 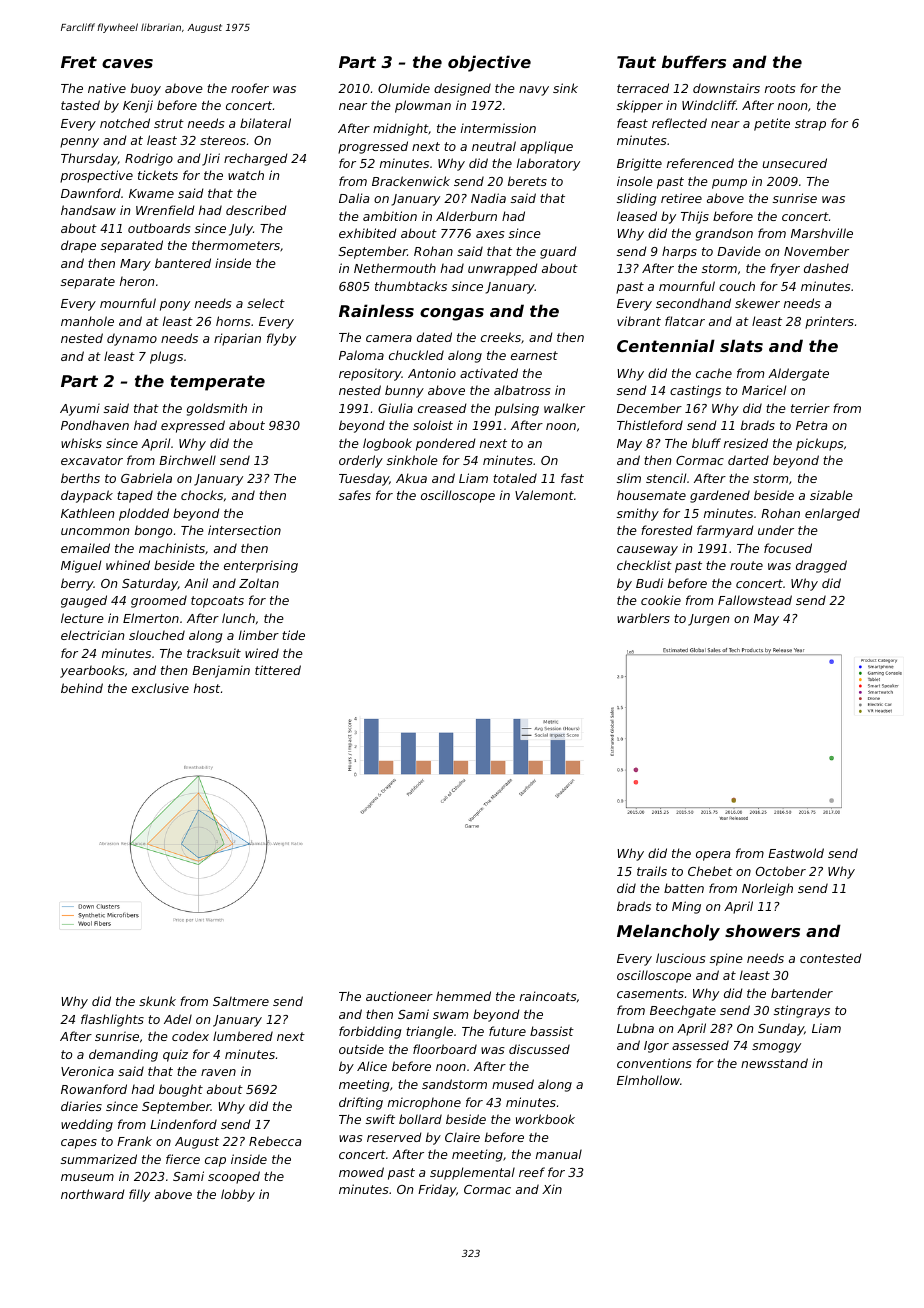 I want to click on Jurgen, so click(x=708, y=620).
